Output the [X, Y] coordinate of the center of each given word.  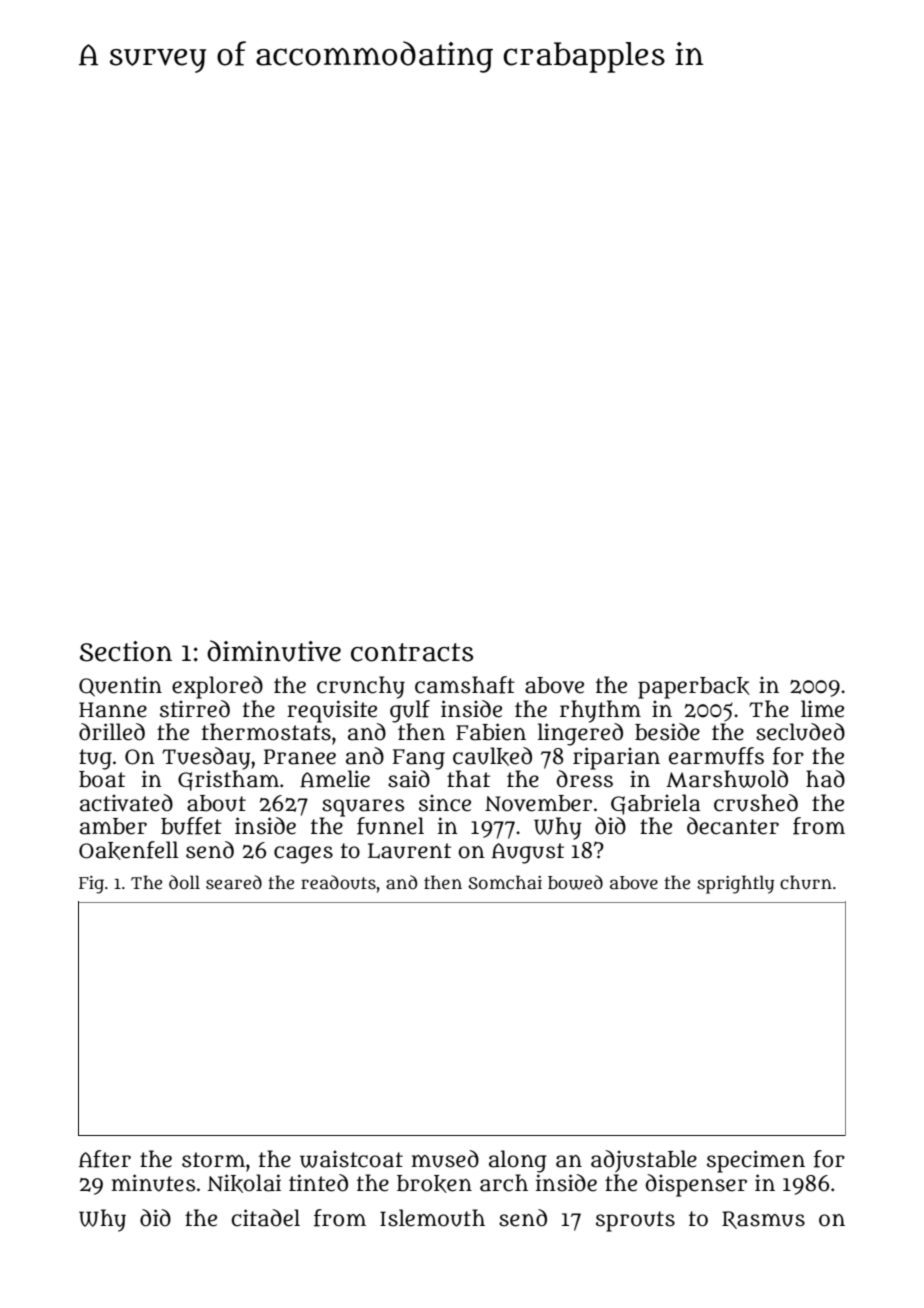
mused [445, 1159]
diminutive [274, 651]
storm [213, 1160]
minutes [153, 1183]
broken [434, 1184]
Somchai [505, 882]
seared [234, 882]
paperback [694, 688]
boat [102, 779]
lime [822, 709]
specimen [756, 1161]
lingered [580, 734]
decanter [733, 826]
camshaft [465, 685]
